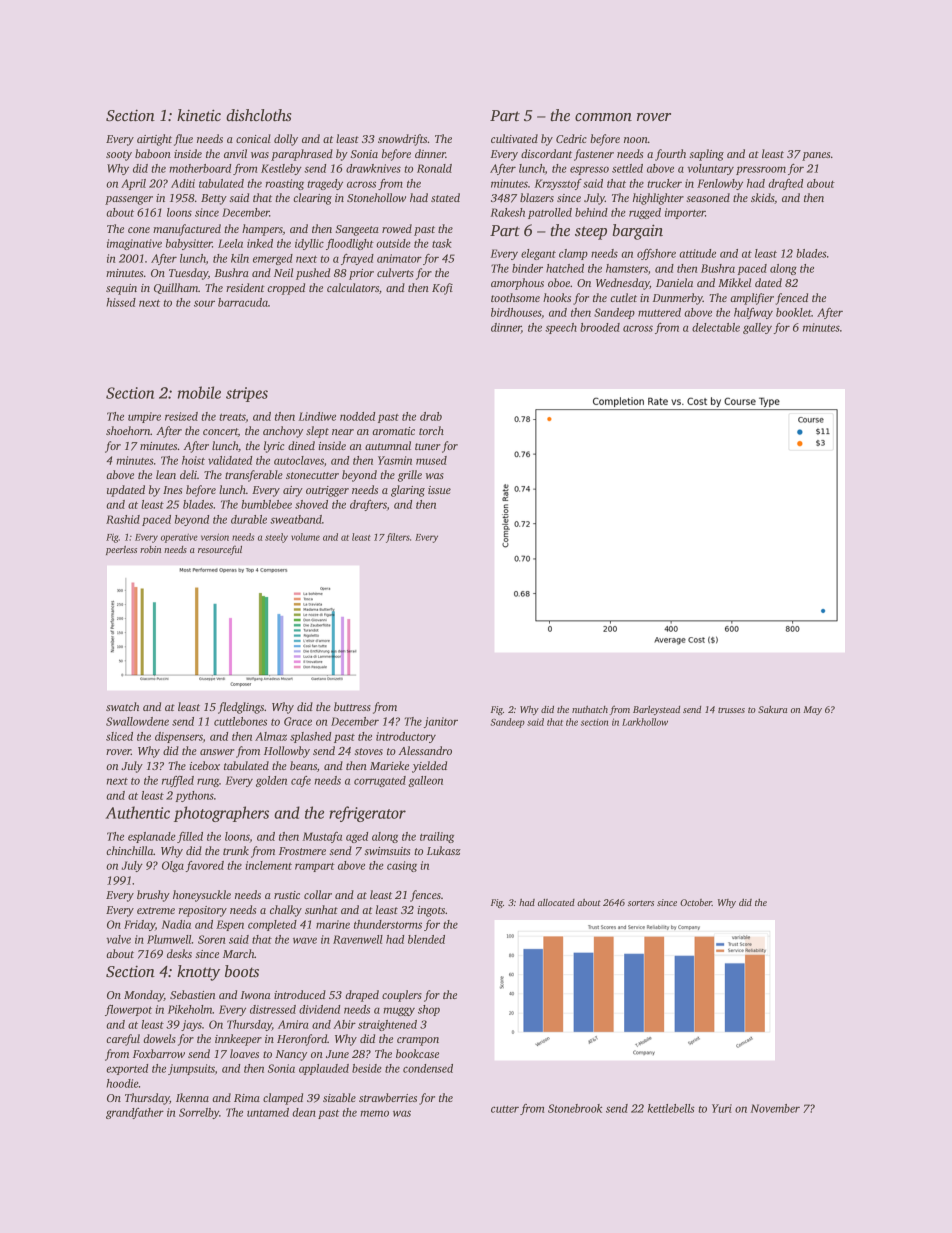 The width and height of the document is (952, 1233). What do you see at coordinates (119, 156) in the document?
I see `sooty` at bounding box center [119, 156].
